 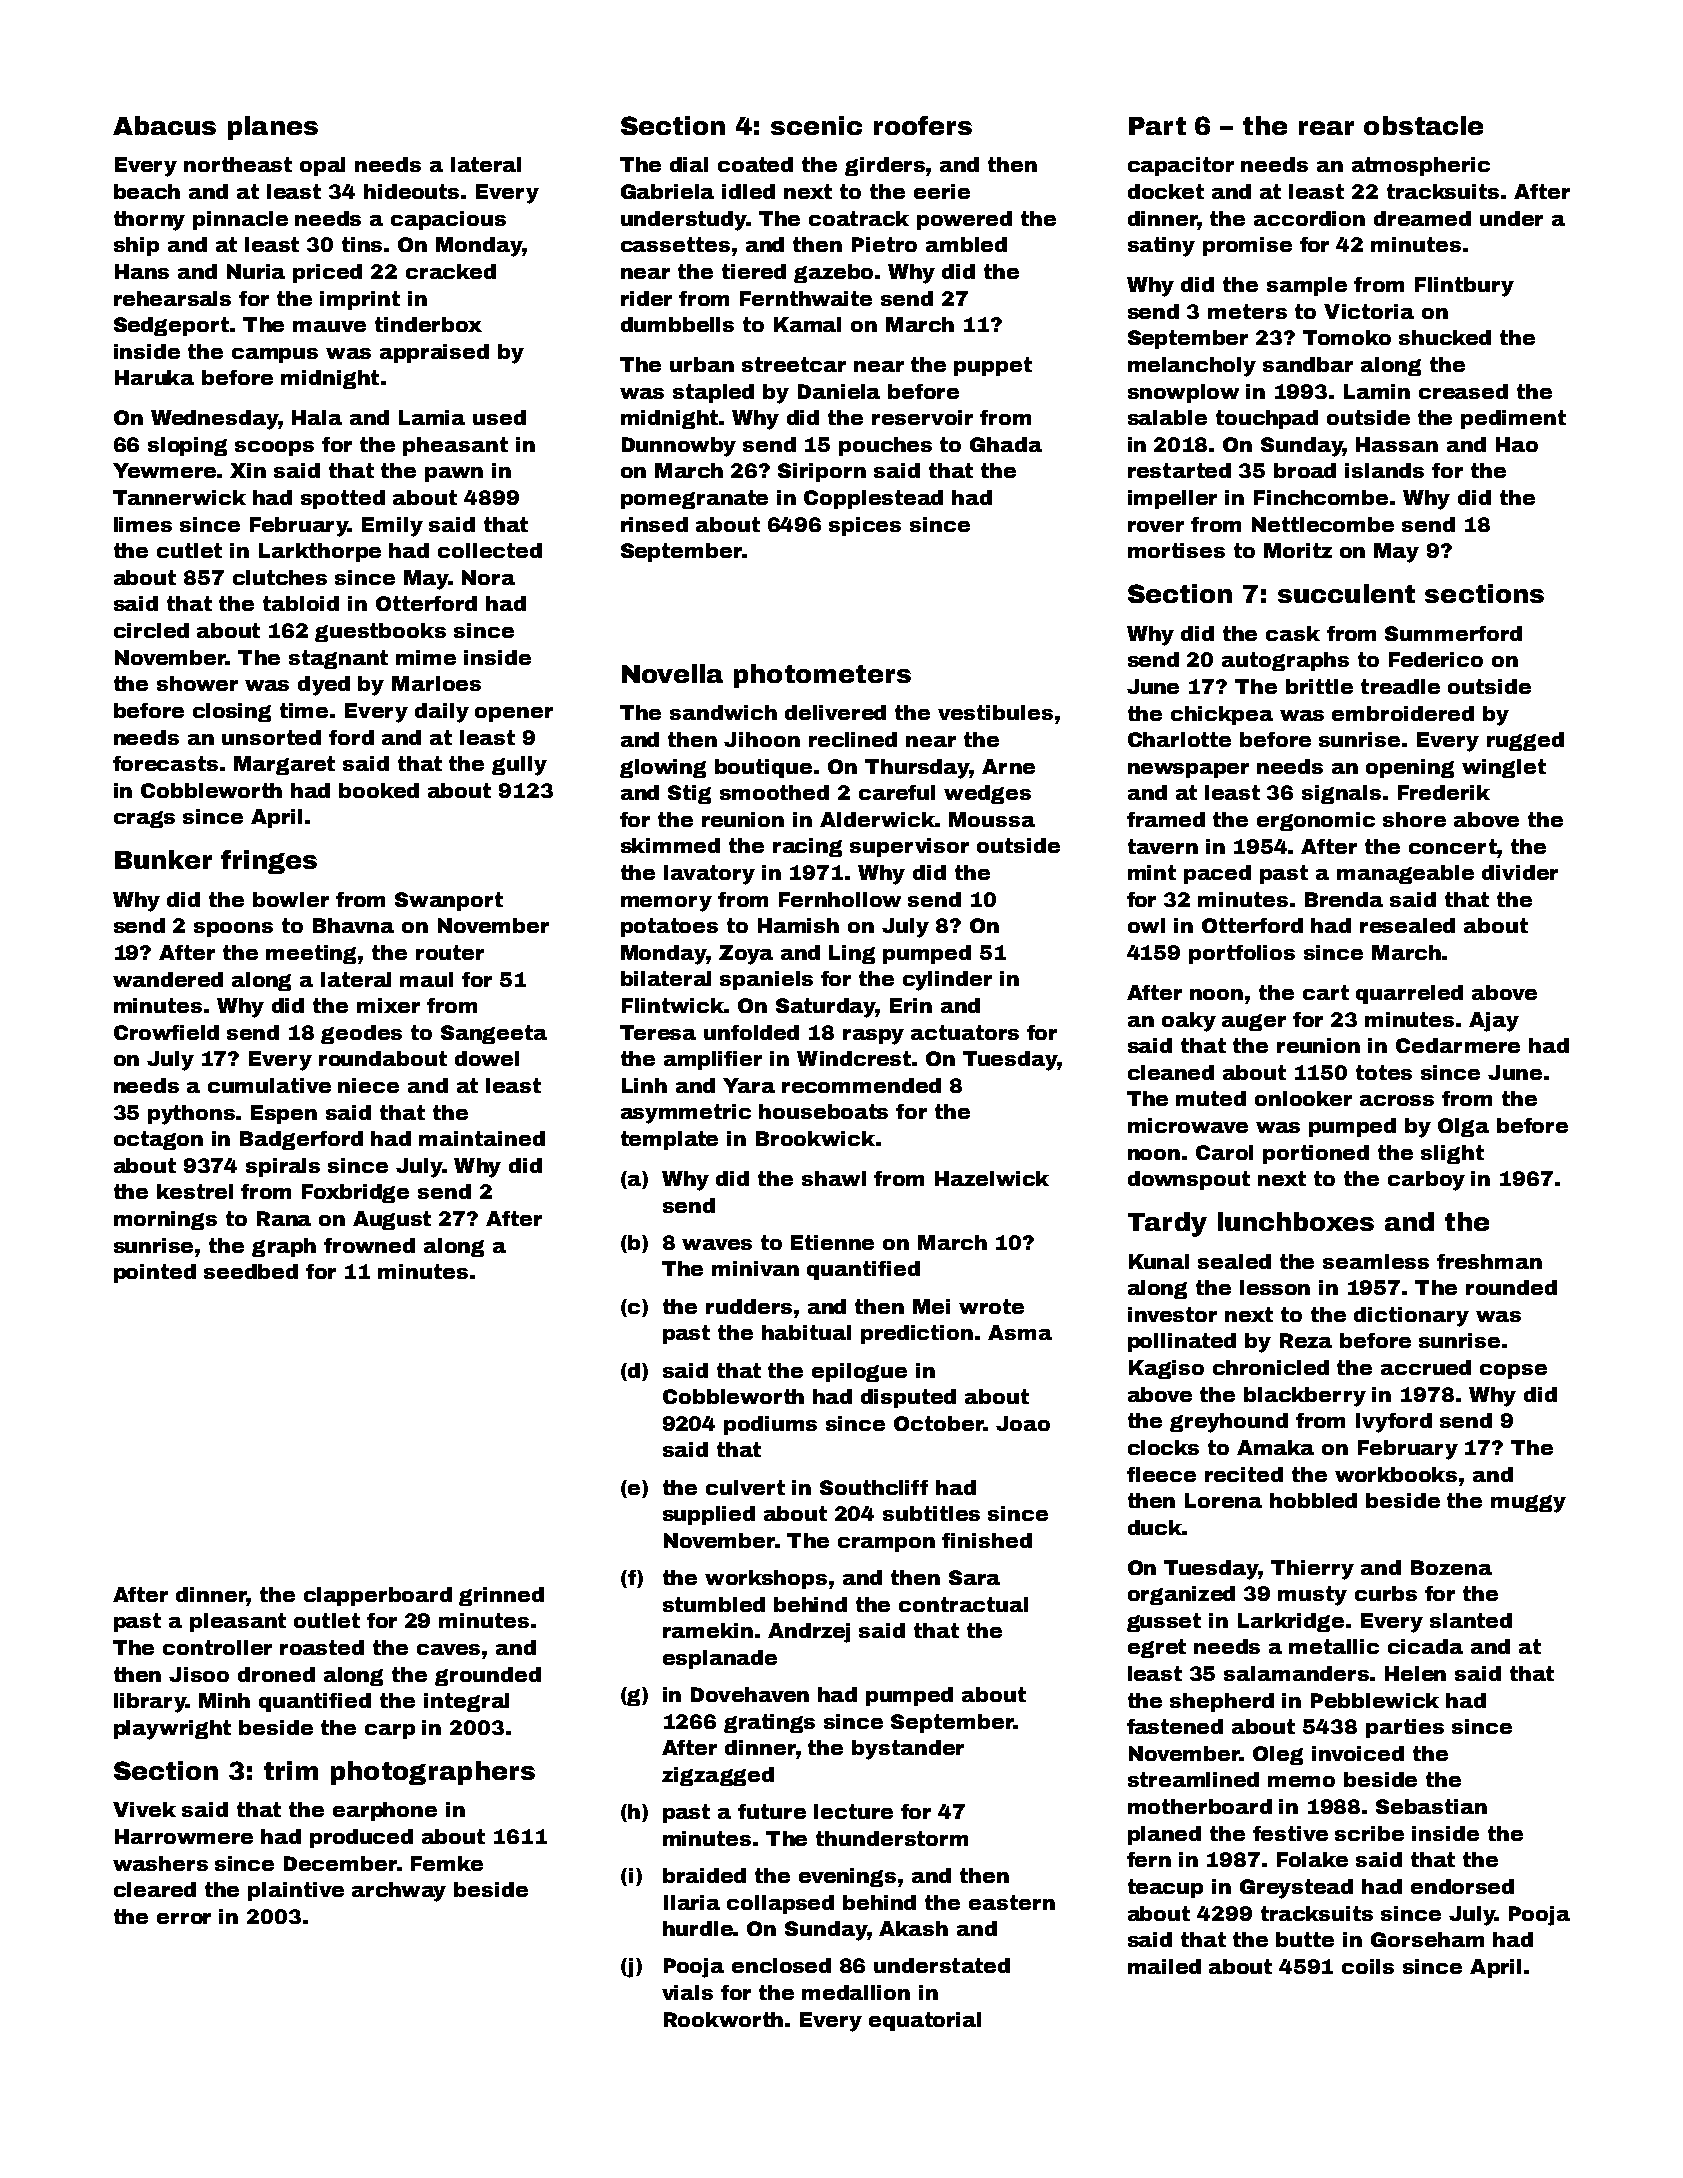 I want to click on pediment, so click(x=1513, y=419).
